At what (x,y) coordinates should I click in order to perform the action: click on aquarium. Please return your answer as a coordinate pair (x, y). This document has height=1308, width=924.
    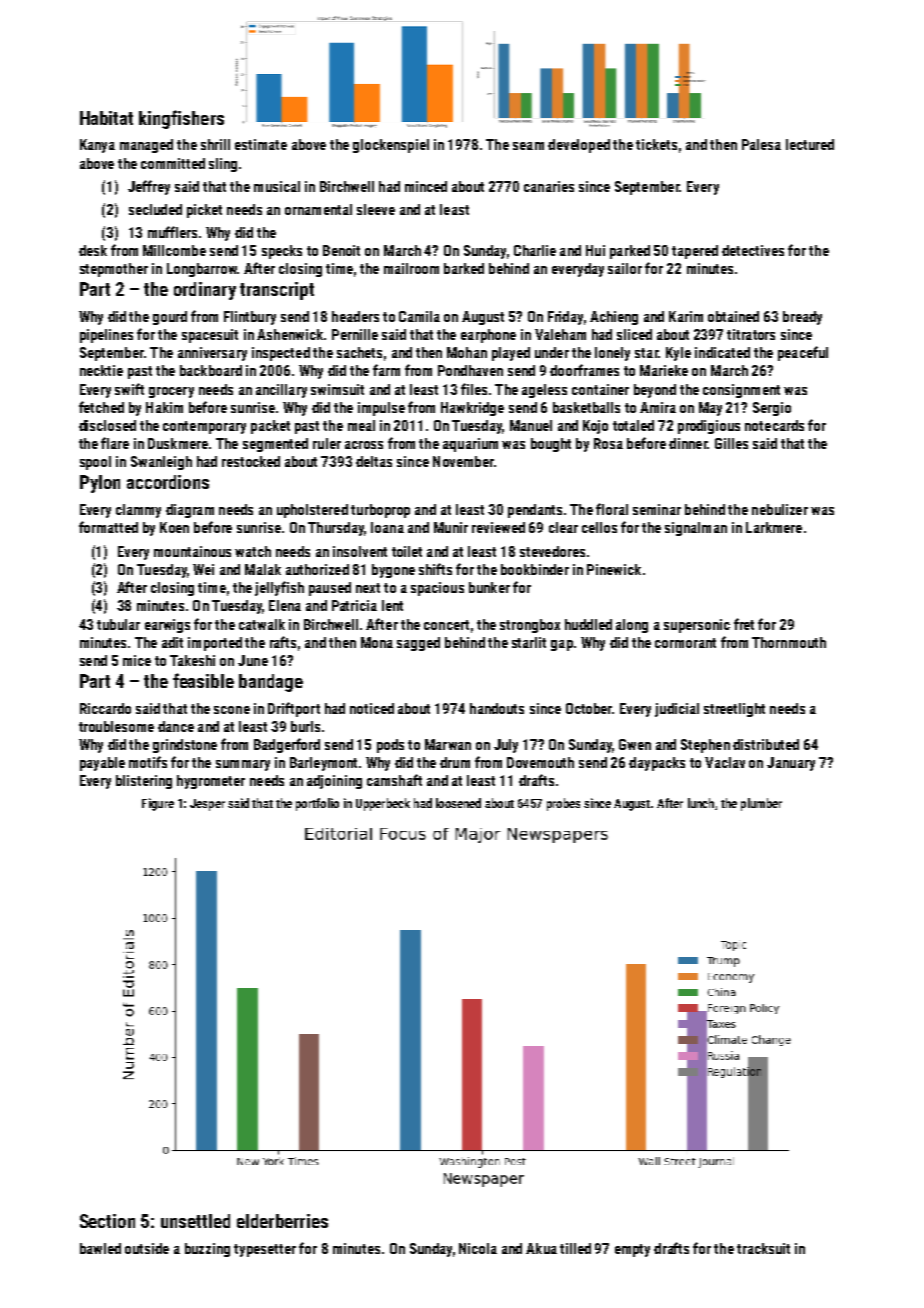
    Looking at the image, I should click on (470, 445).
